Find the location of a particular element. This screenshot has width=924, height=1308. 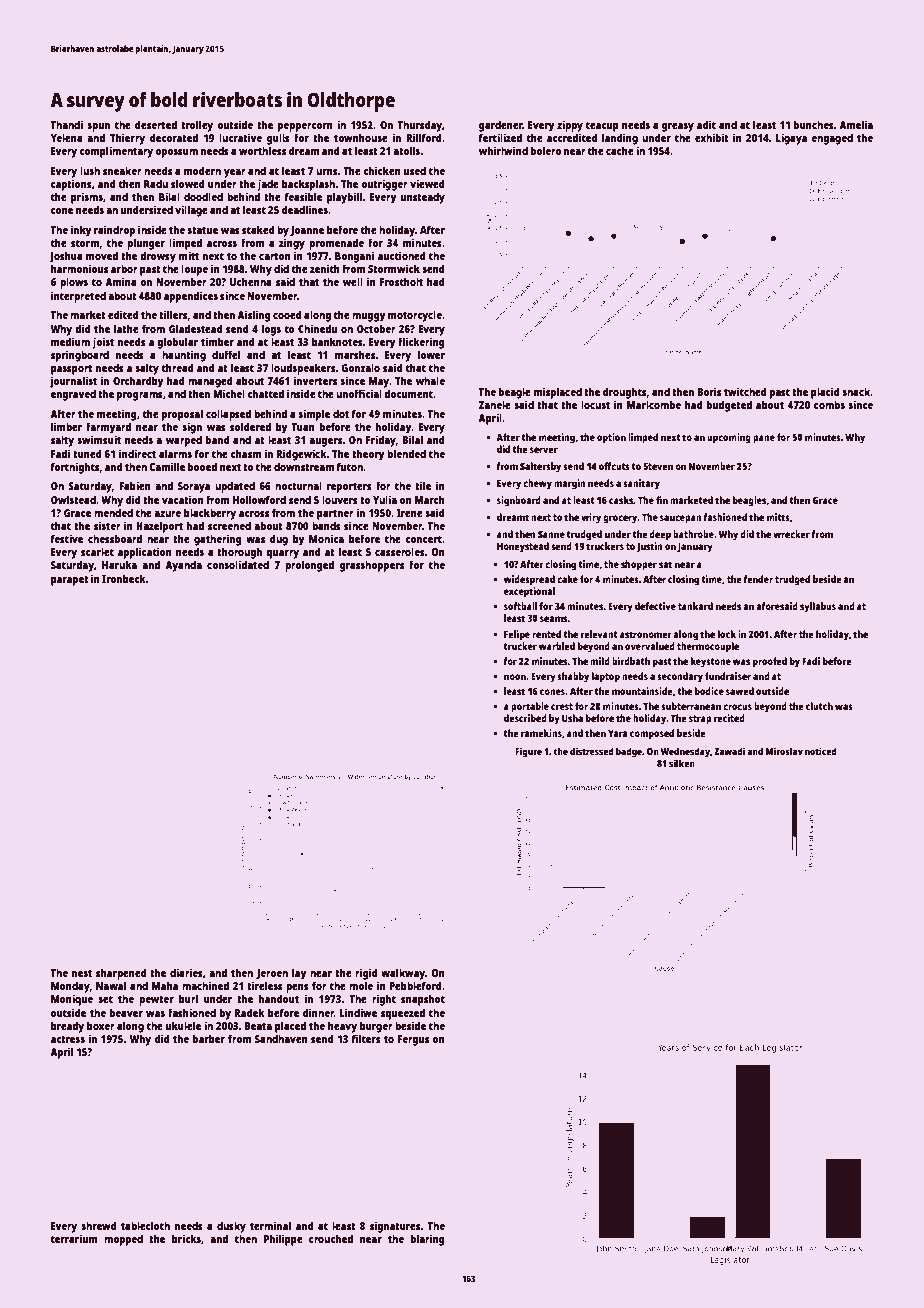

Figure is located at coordinates (528, 752).
